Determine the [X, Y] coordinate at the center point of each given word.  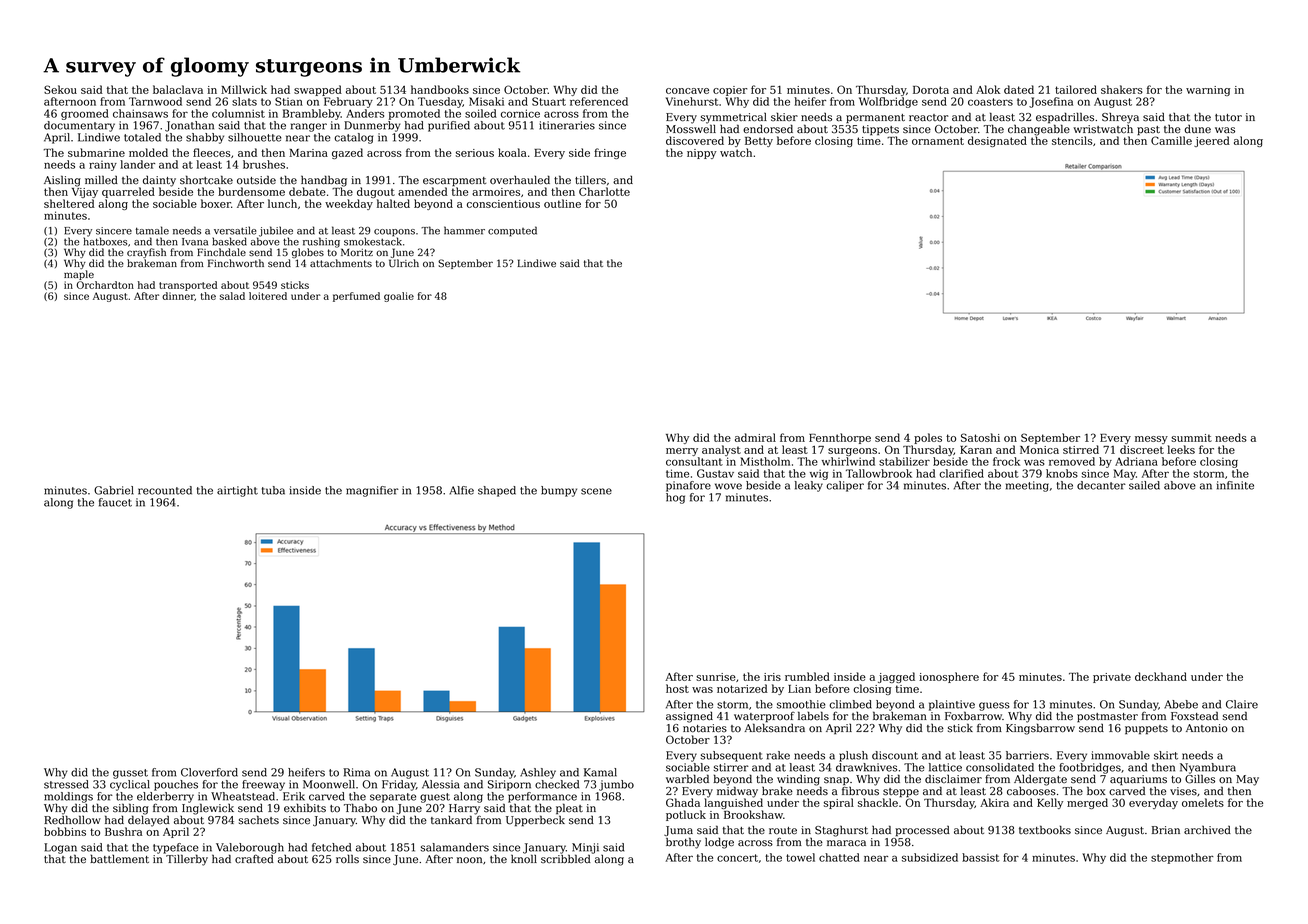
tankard [451, 819]
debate [307, 191]
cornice [520, 113]
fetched [331, 847]
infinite [1235, 485]
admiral [755, 437]
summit [1191, 438]
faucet [115, 502]
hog [675, 498]
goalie [399, 297]
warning [1208, 91]
